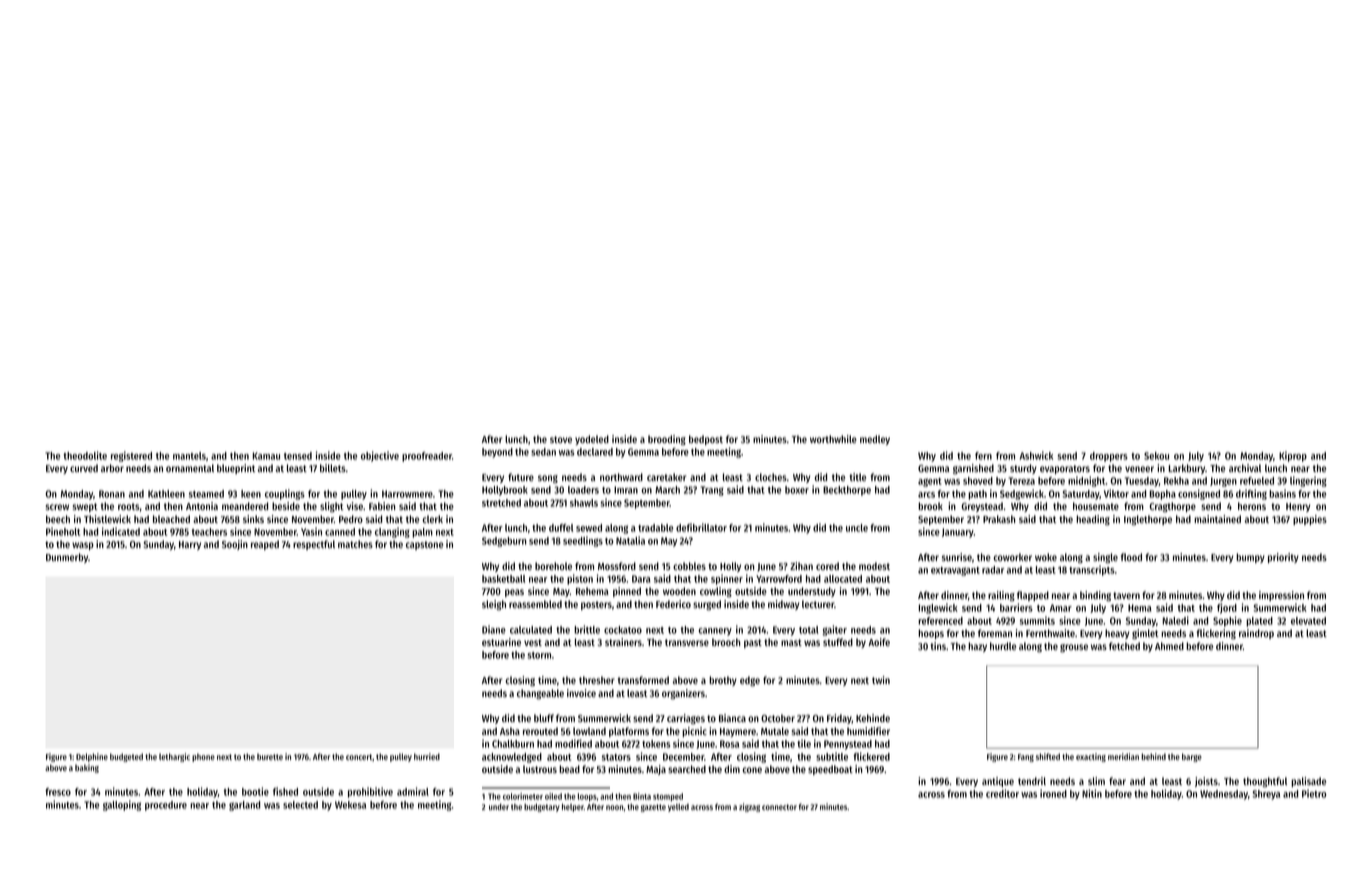  What do you see at coordinates (523, 796) in the page?
I see `colorimeter` at bounding box center [523, 796].
